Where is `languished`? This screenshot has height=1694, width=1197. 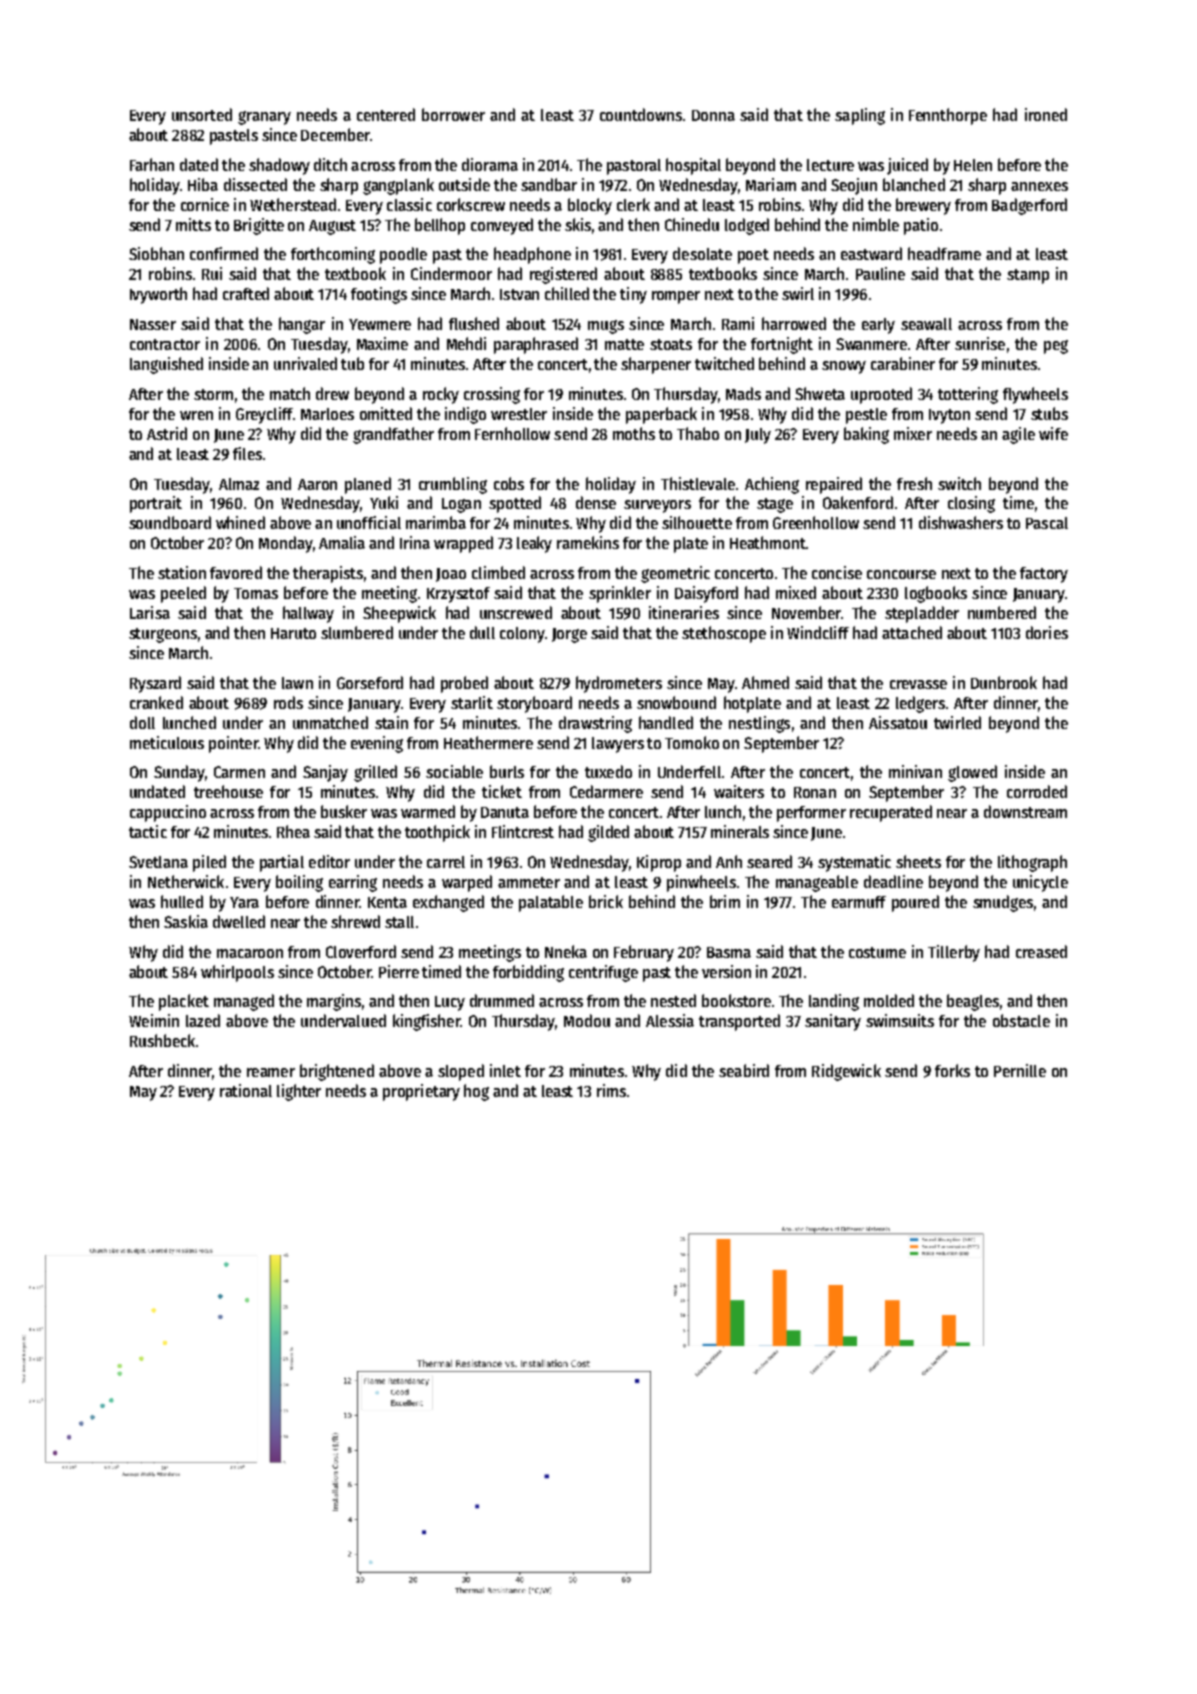
languished is located at coordinates (166, 365).
